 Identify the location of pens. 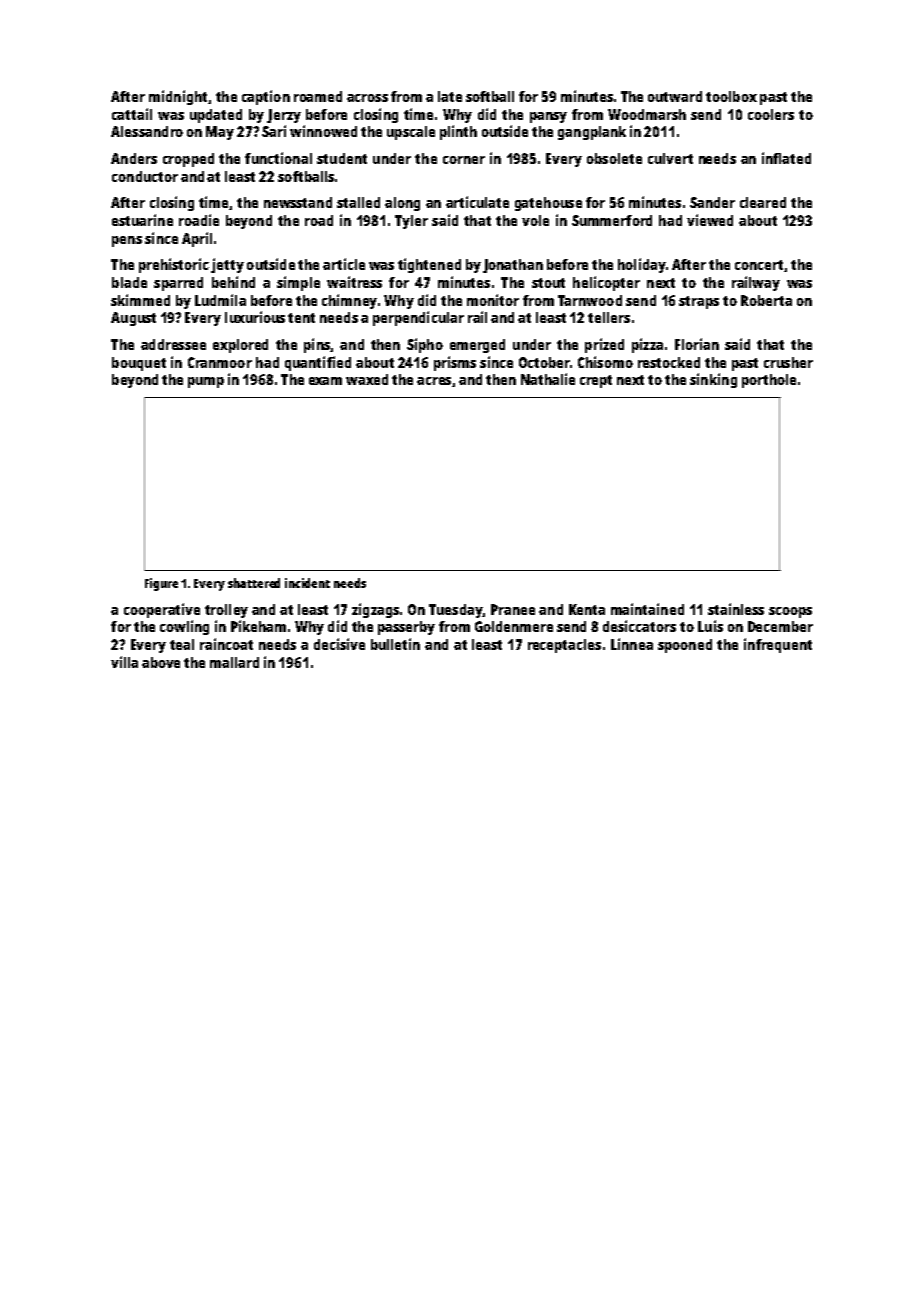
(127, 241).
